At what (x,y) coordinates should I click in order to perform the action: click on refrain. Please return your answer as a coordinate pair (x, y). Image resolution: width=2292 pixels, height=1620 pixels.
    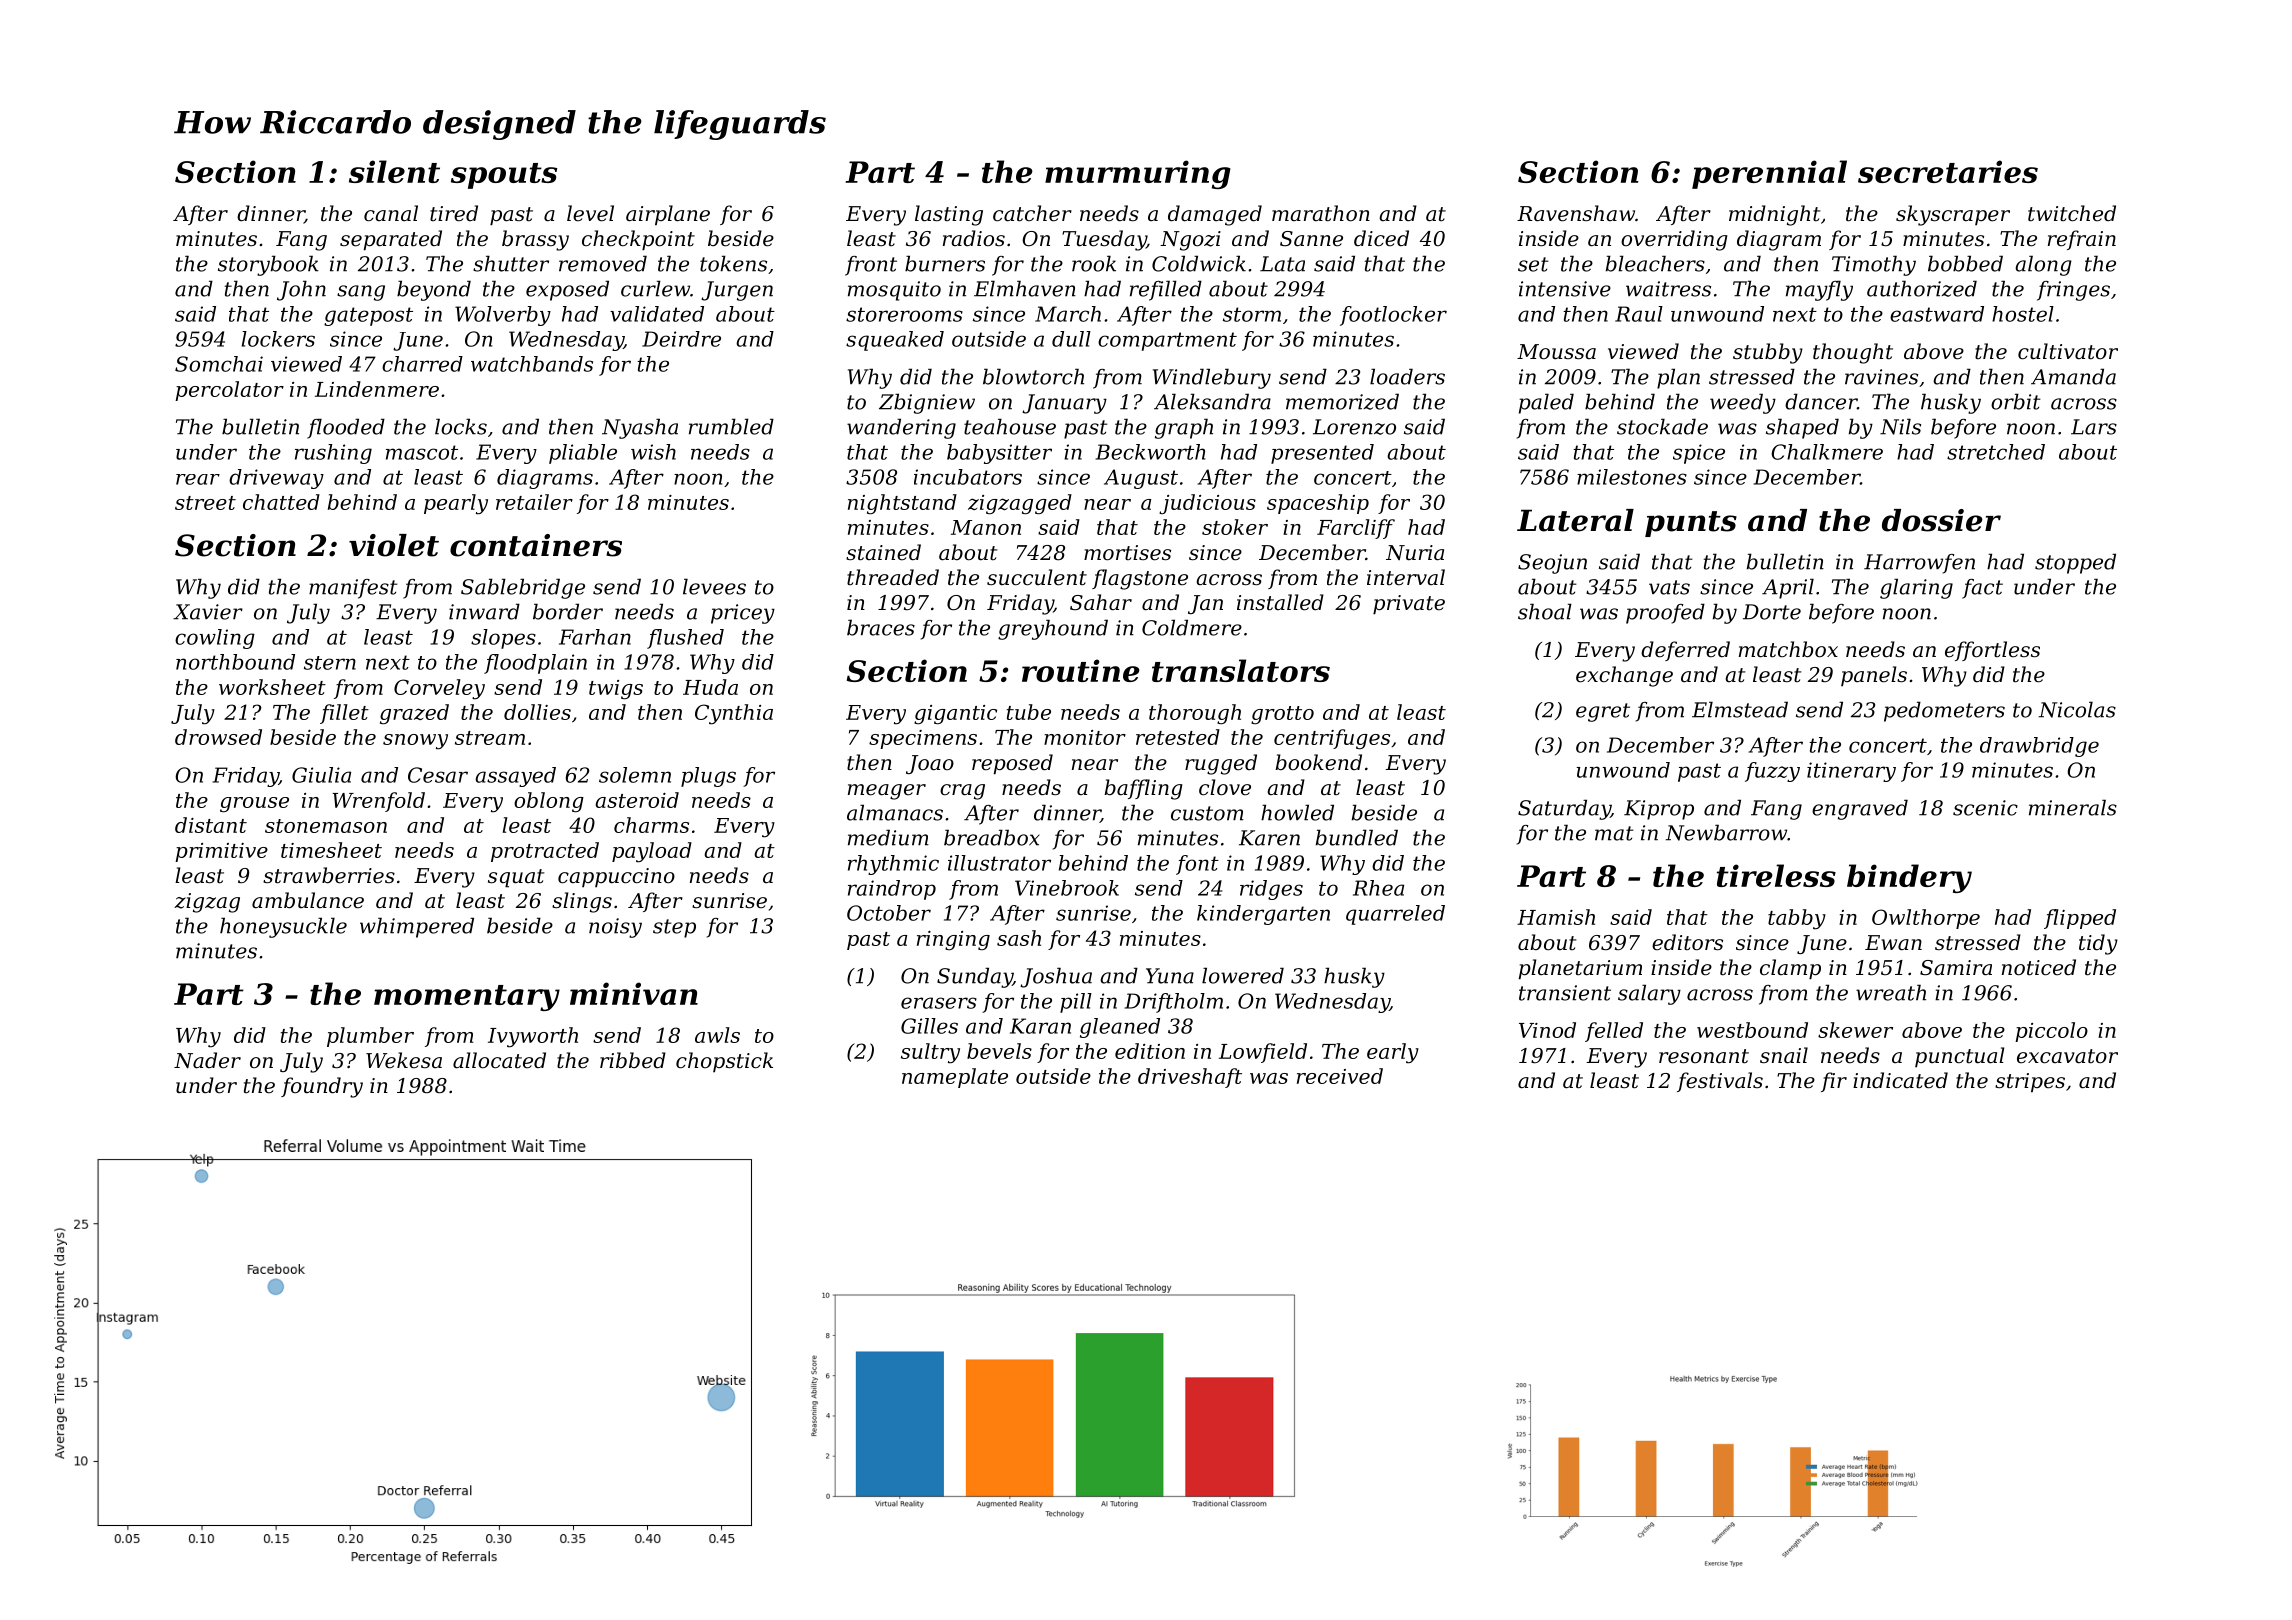
    Looking at the image, I should click on (2082, 240).
